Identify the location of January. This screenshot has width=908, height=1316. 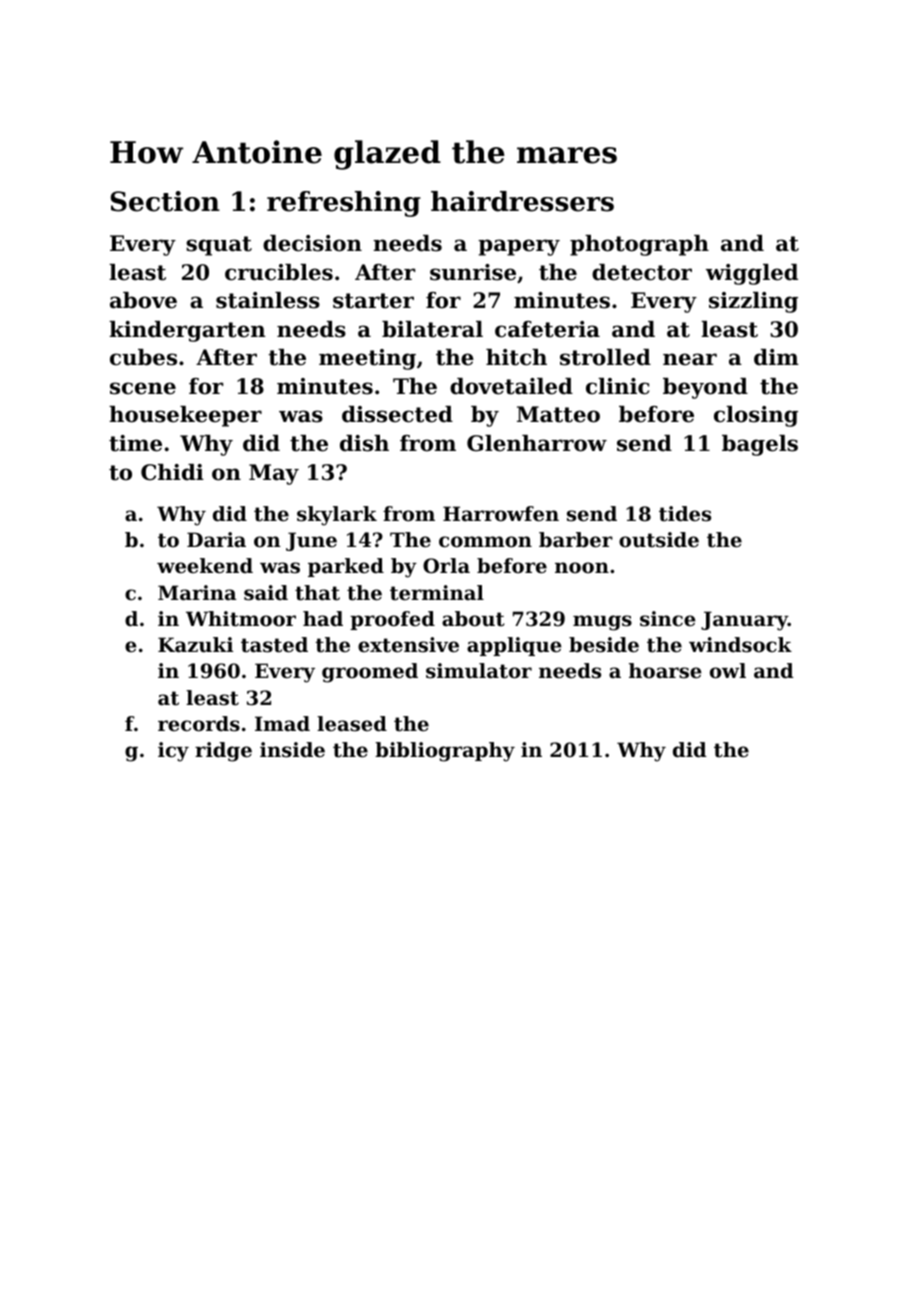
(744, 621).
